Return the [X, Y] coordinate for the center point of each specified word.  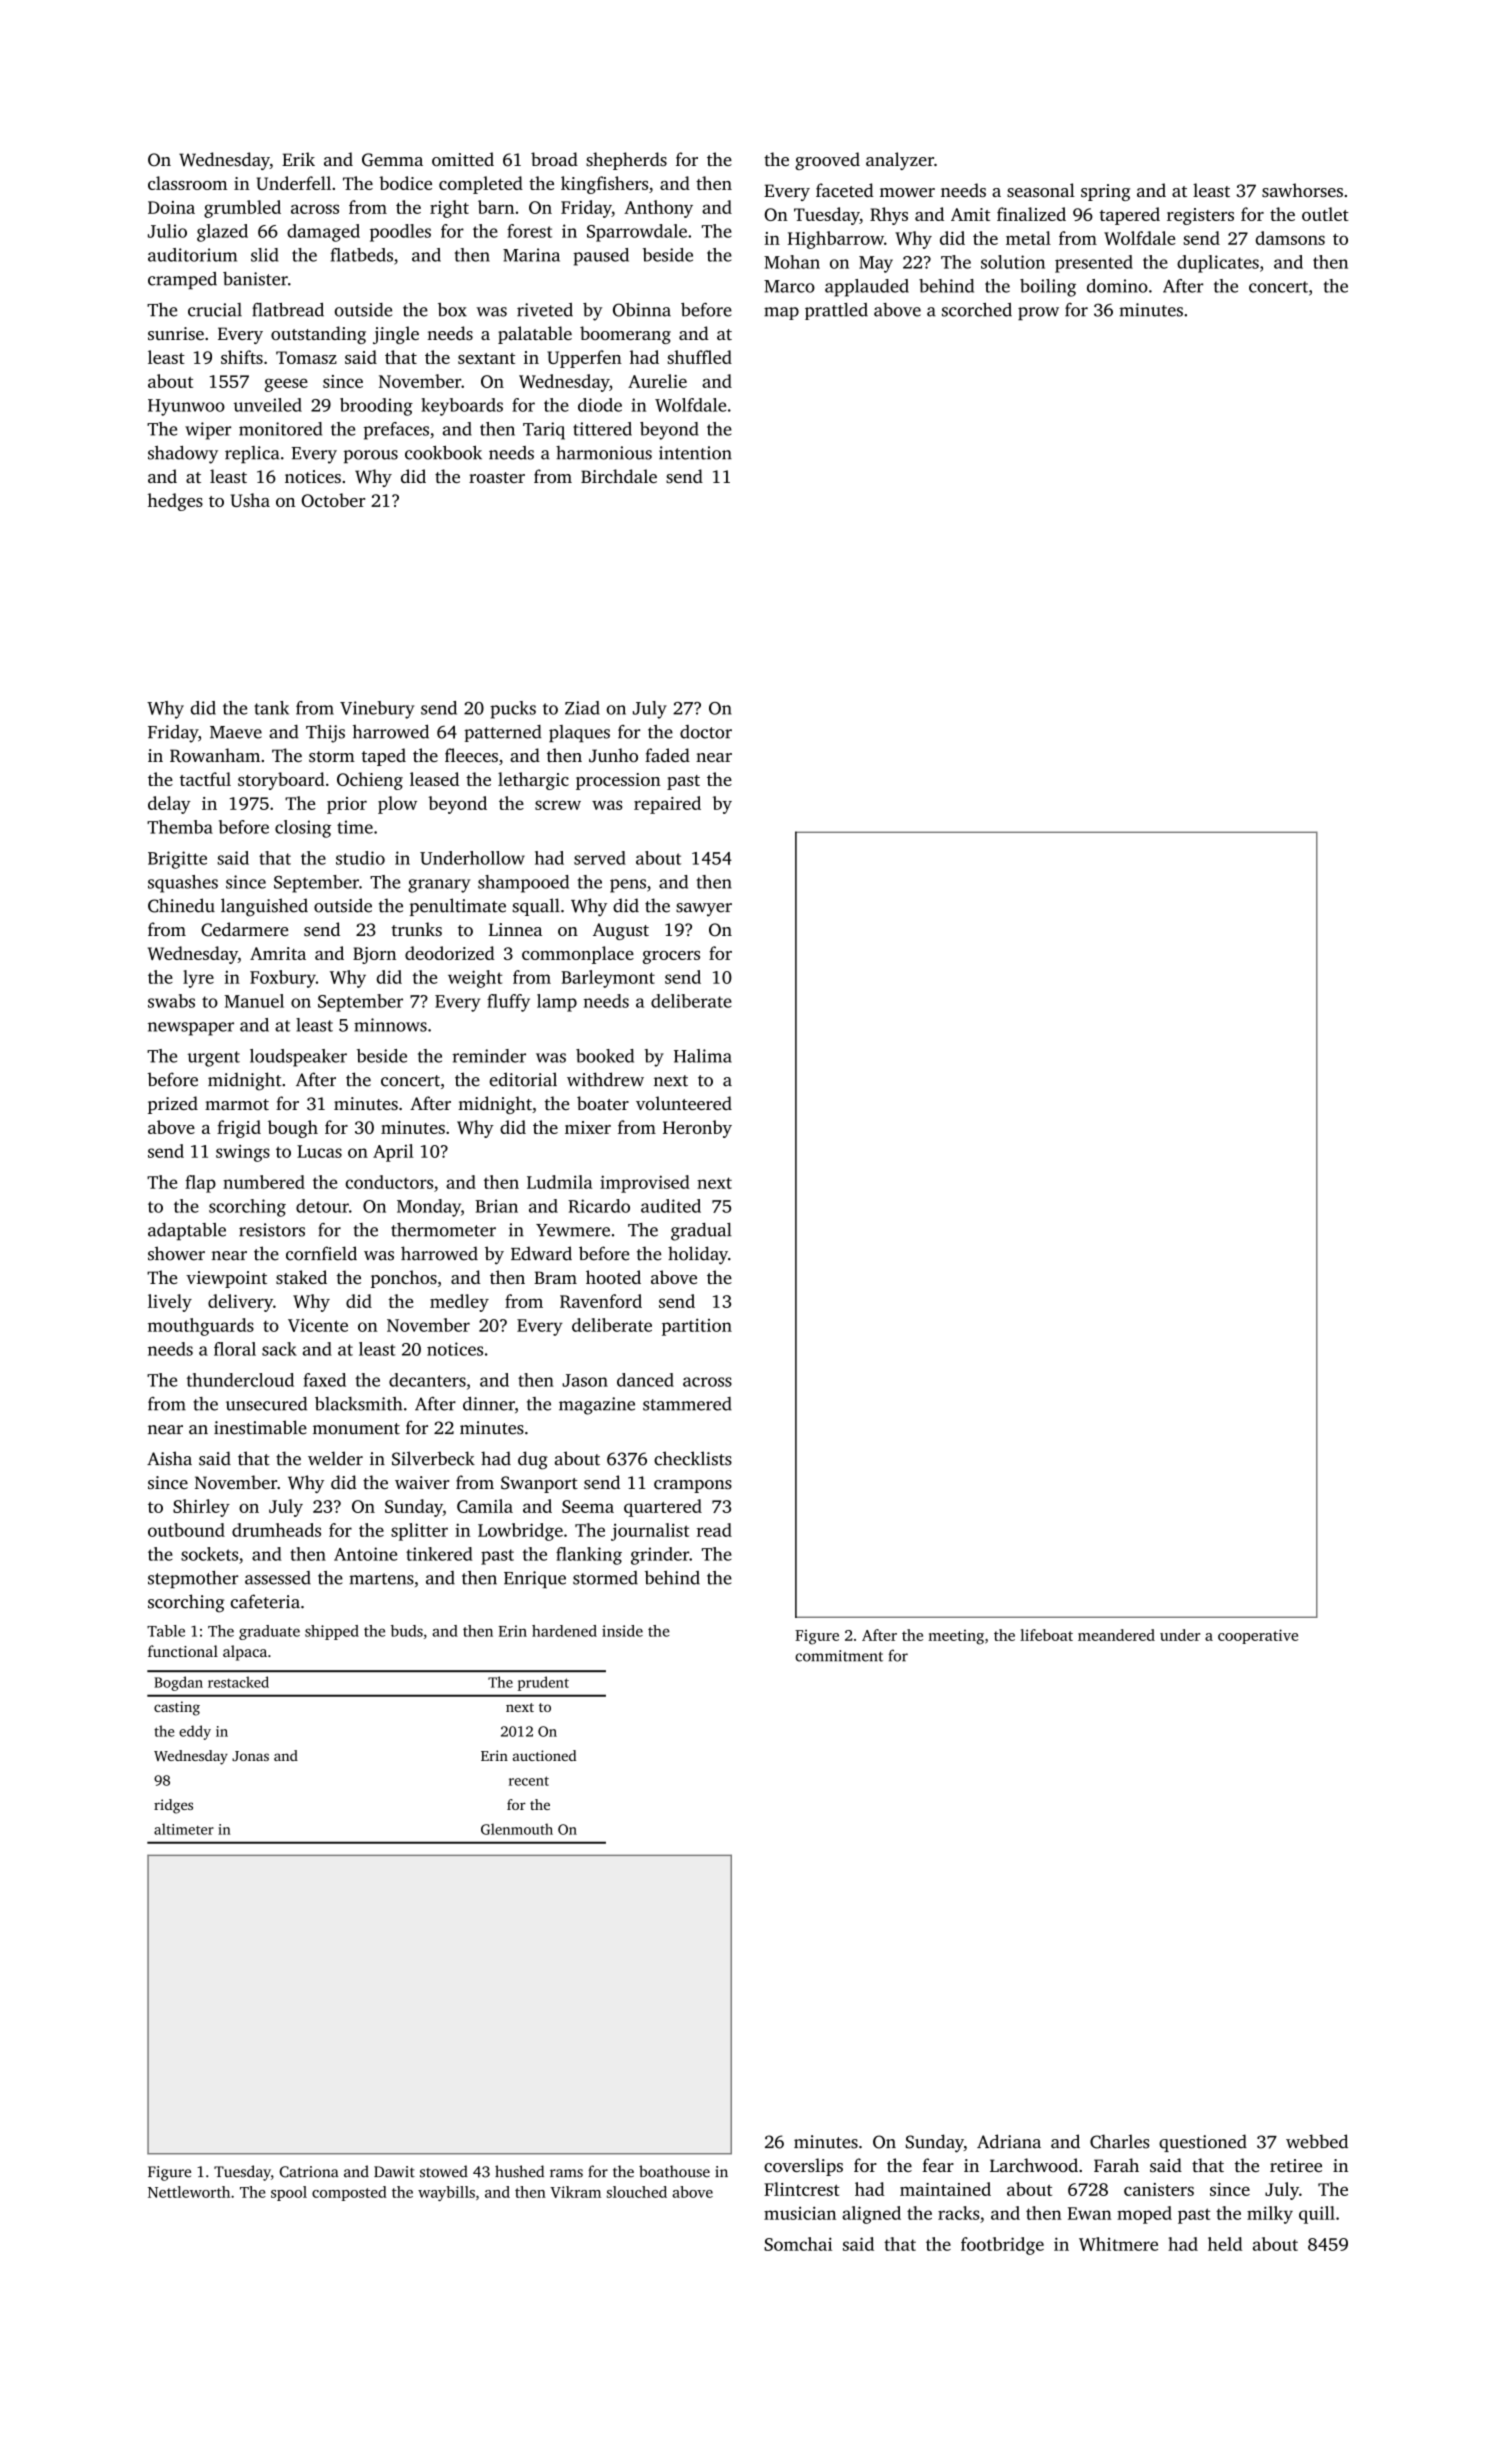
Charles [1120, 2141]
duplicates [1218, 264]
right [449, 209]
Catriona [309, 2172]
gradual [701, 1232]
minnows [390, 1025]
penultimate [458, 907]
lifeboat [1046, 1635]
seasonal [1041, 190]
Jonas [250, 1756]
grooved [827, 161]
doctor [706, 732]
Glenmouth [517, 1829]
